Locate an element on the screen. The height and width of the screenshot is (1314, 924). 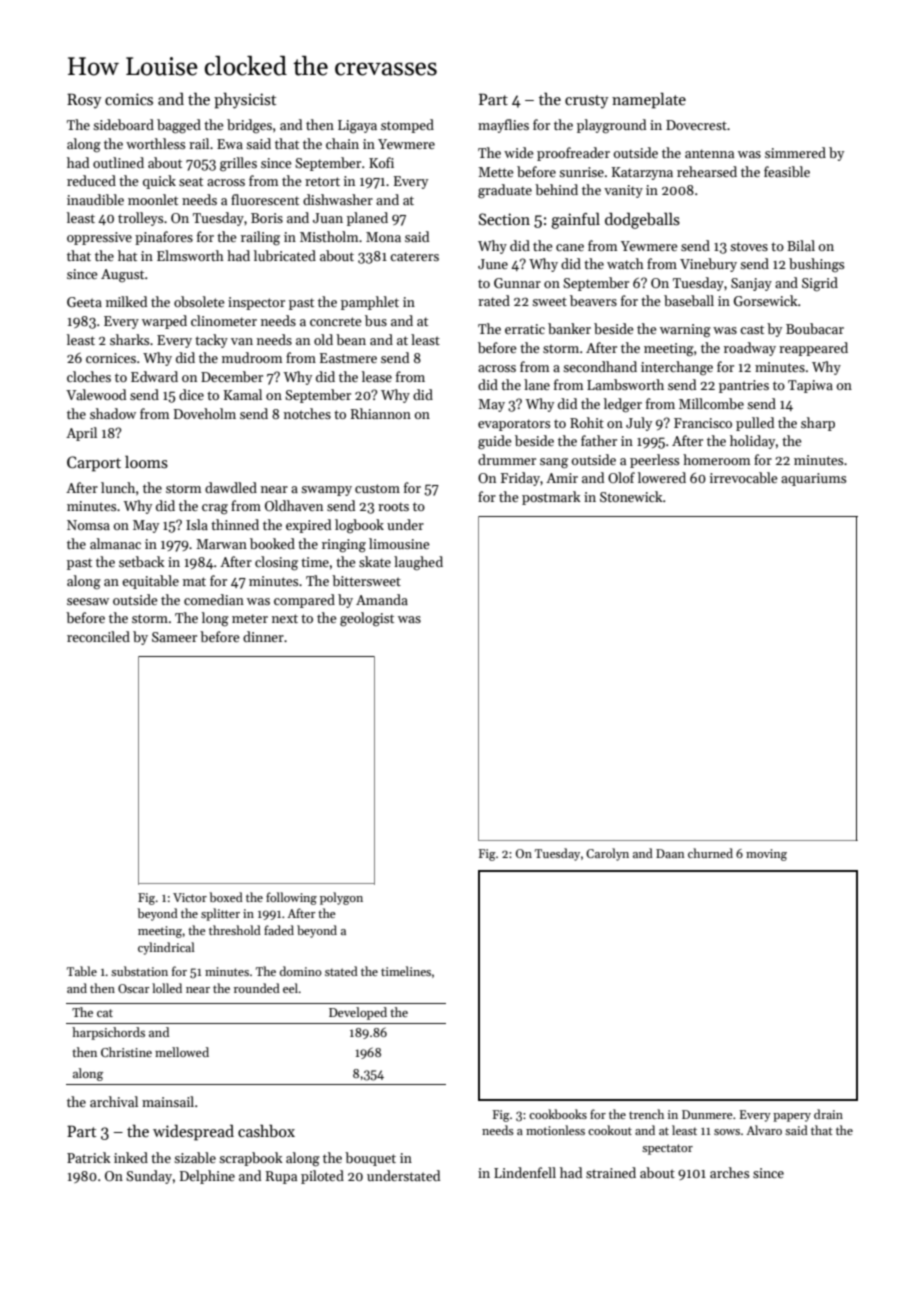
worthless is located at coordinates (155, 143).
